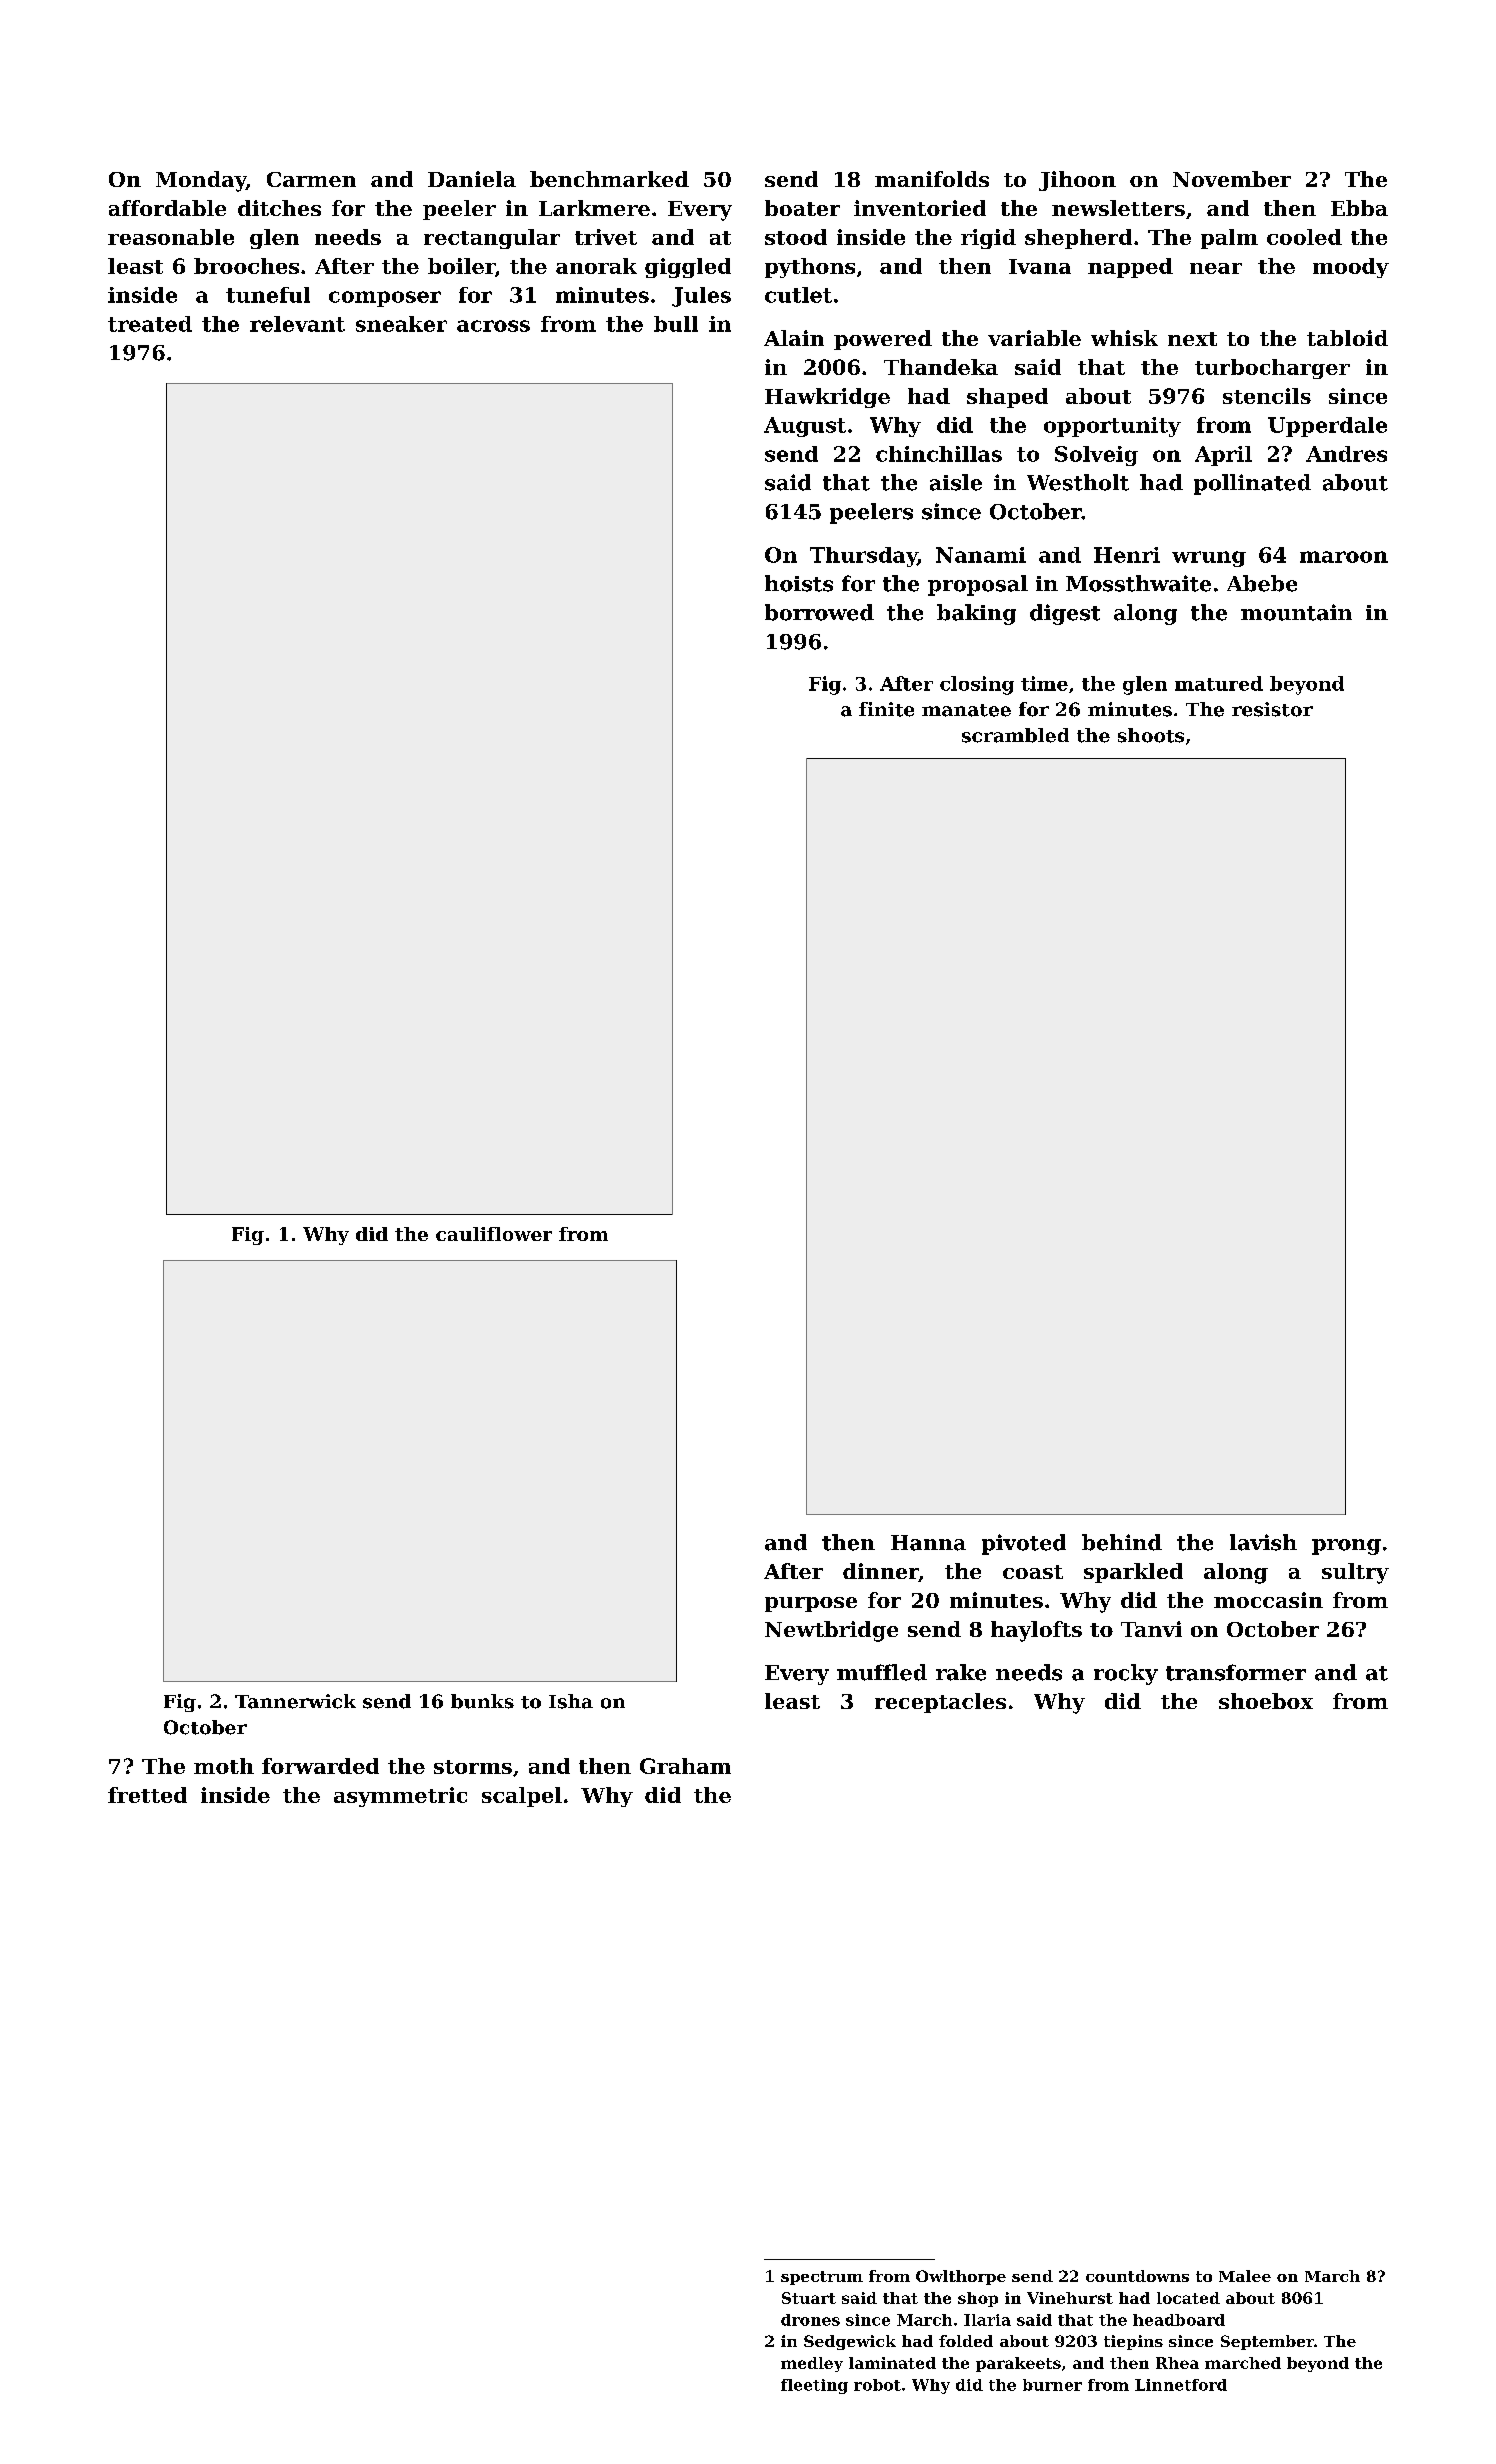  What do you see at coordinates (246, 266) in the page?
I see `brooches` at bounding box center [246, 266].
